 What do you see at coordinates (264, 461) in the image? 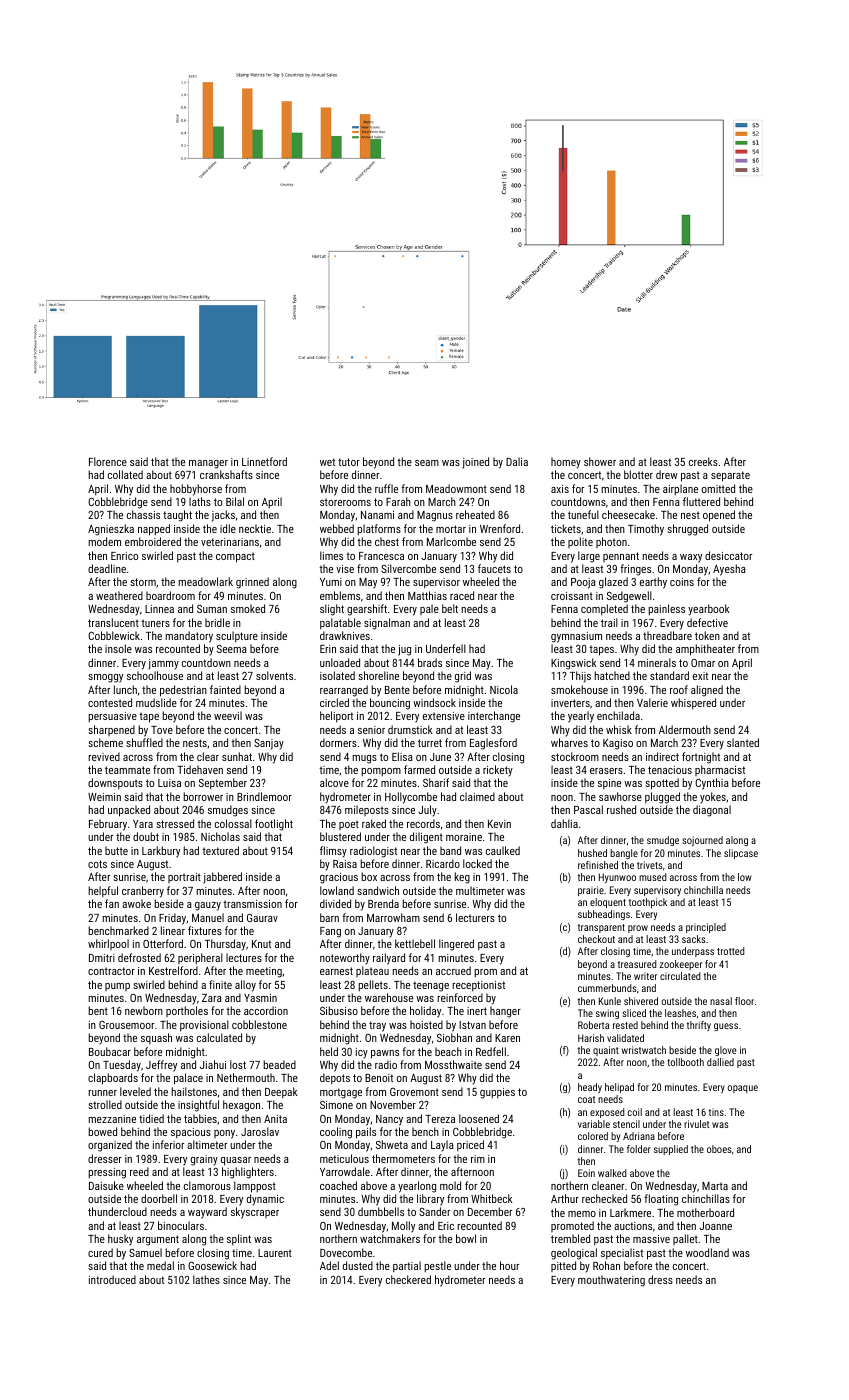
I see `Linnetford` at bounding box center [264, 461].
